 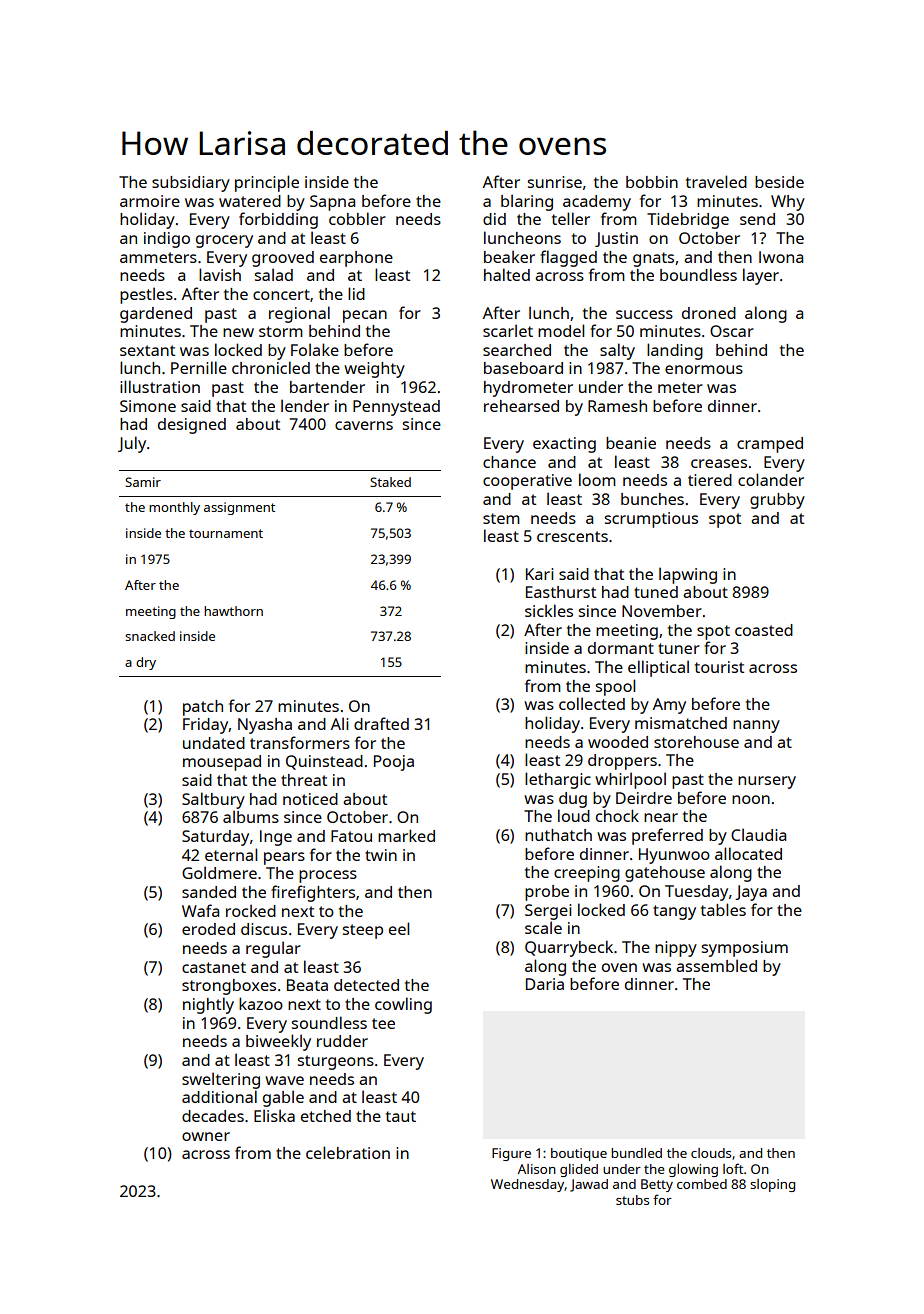 I want to click on castanet, so click(x=214, y=967).
